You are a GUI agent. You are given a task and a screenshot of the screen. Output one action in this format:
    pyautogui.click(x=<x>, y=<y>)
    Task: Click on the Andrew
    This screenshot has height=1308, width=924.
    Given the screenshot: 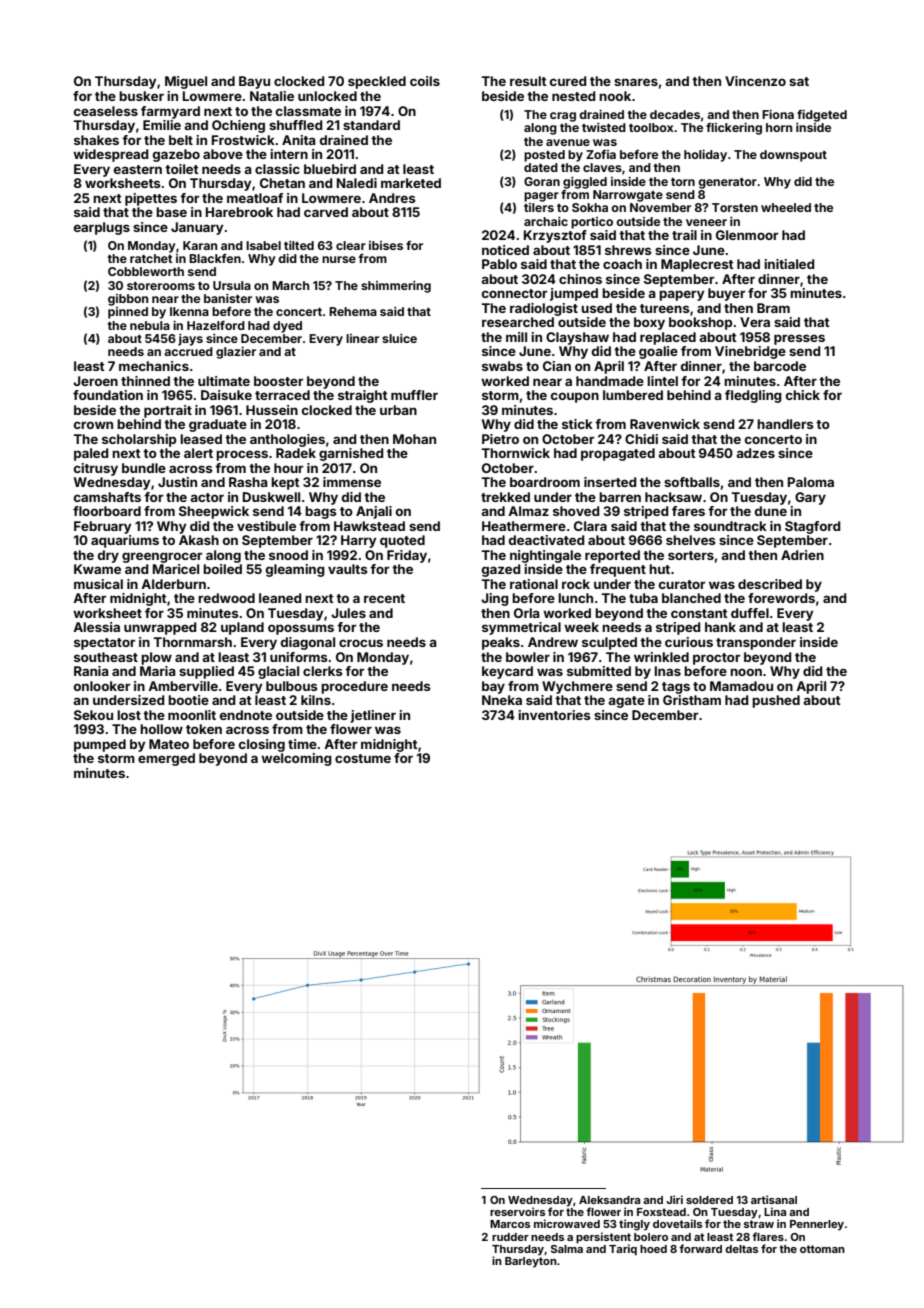 What is the action you would take?
    pyautogui.click(x=553, y=642)
